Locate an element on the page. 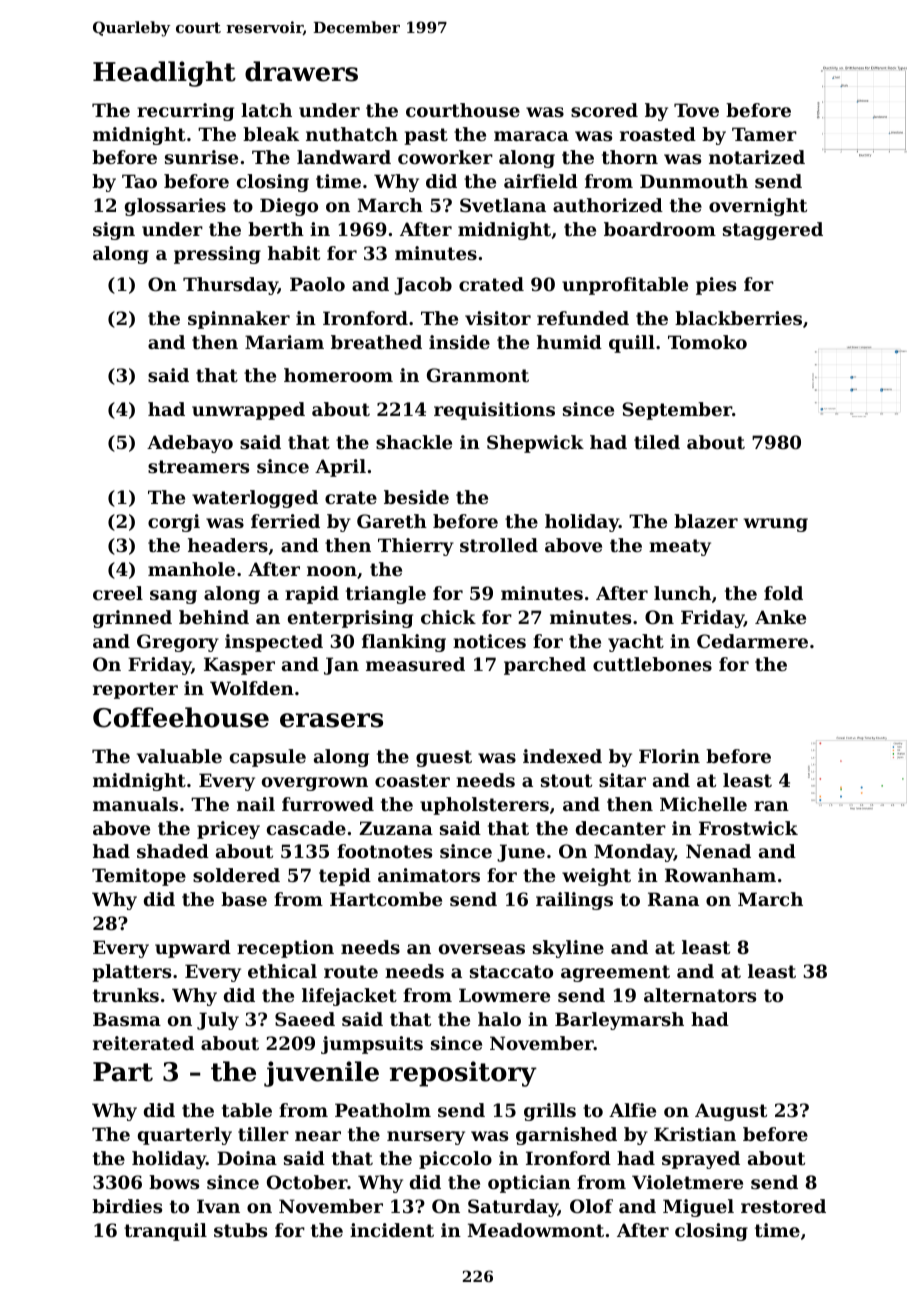 The image size is (924, 1308). repository is located at coordinates (463, 1074).
